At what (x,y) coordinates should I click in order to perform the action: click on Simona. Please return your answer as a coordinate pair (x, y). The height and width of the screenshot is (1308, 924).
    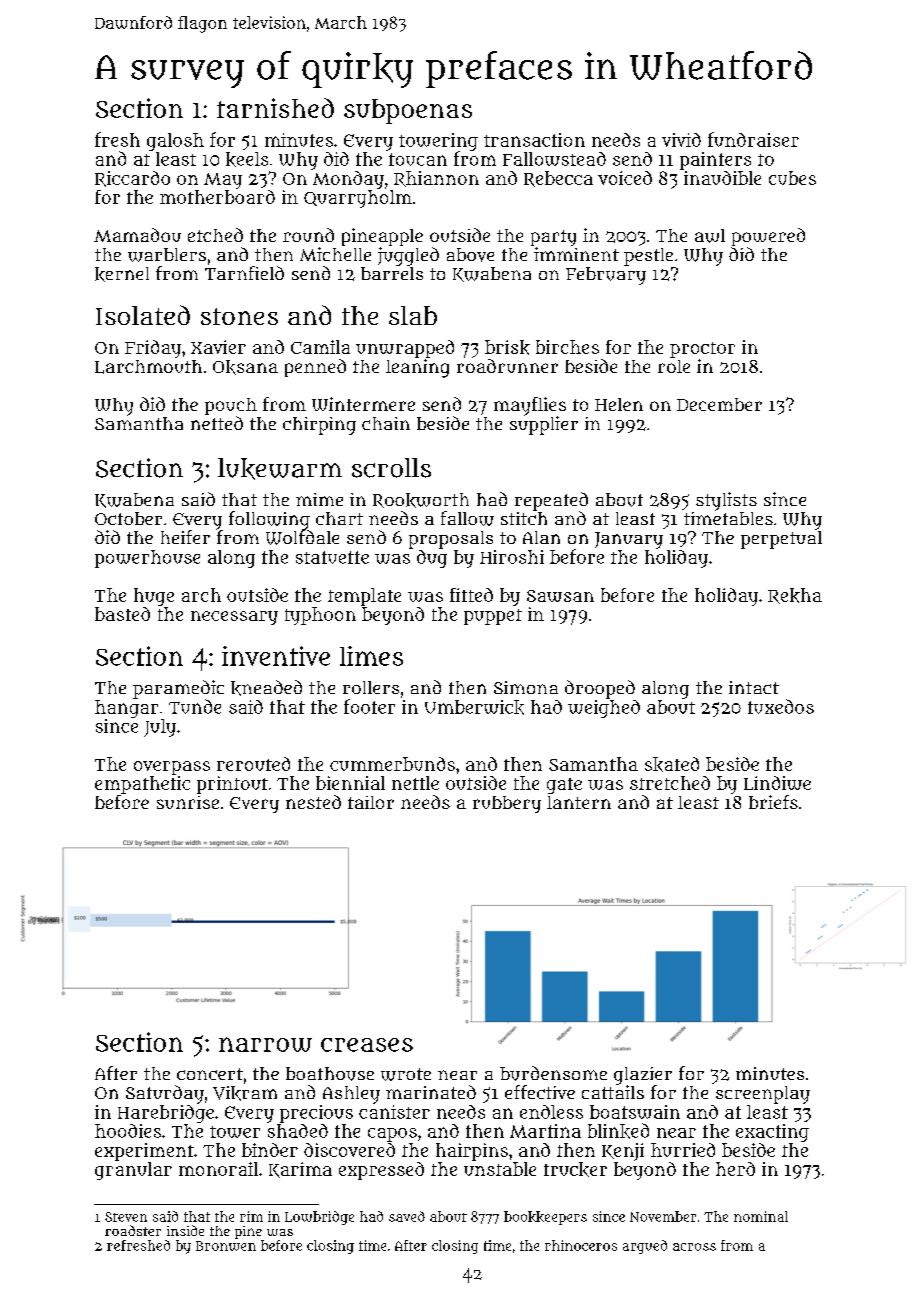
    Looking at the image, I should click on (526, 687).
